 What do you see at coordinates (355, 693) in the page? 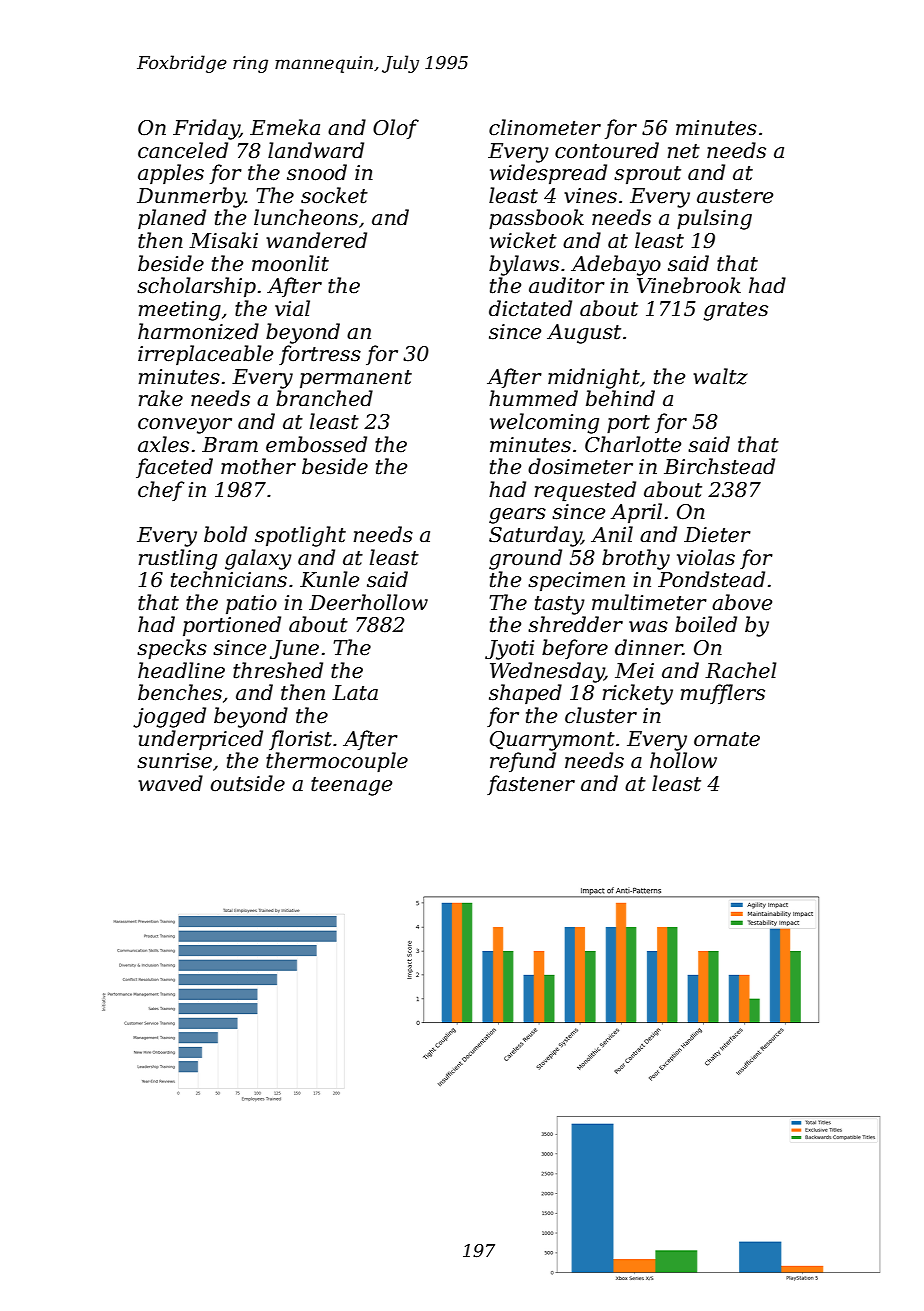
I see `Lata` at bounding box center [355, 693].
